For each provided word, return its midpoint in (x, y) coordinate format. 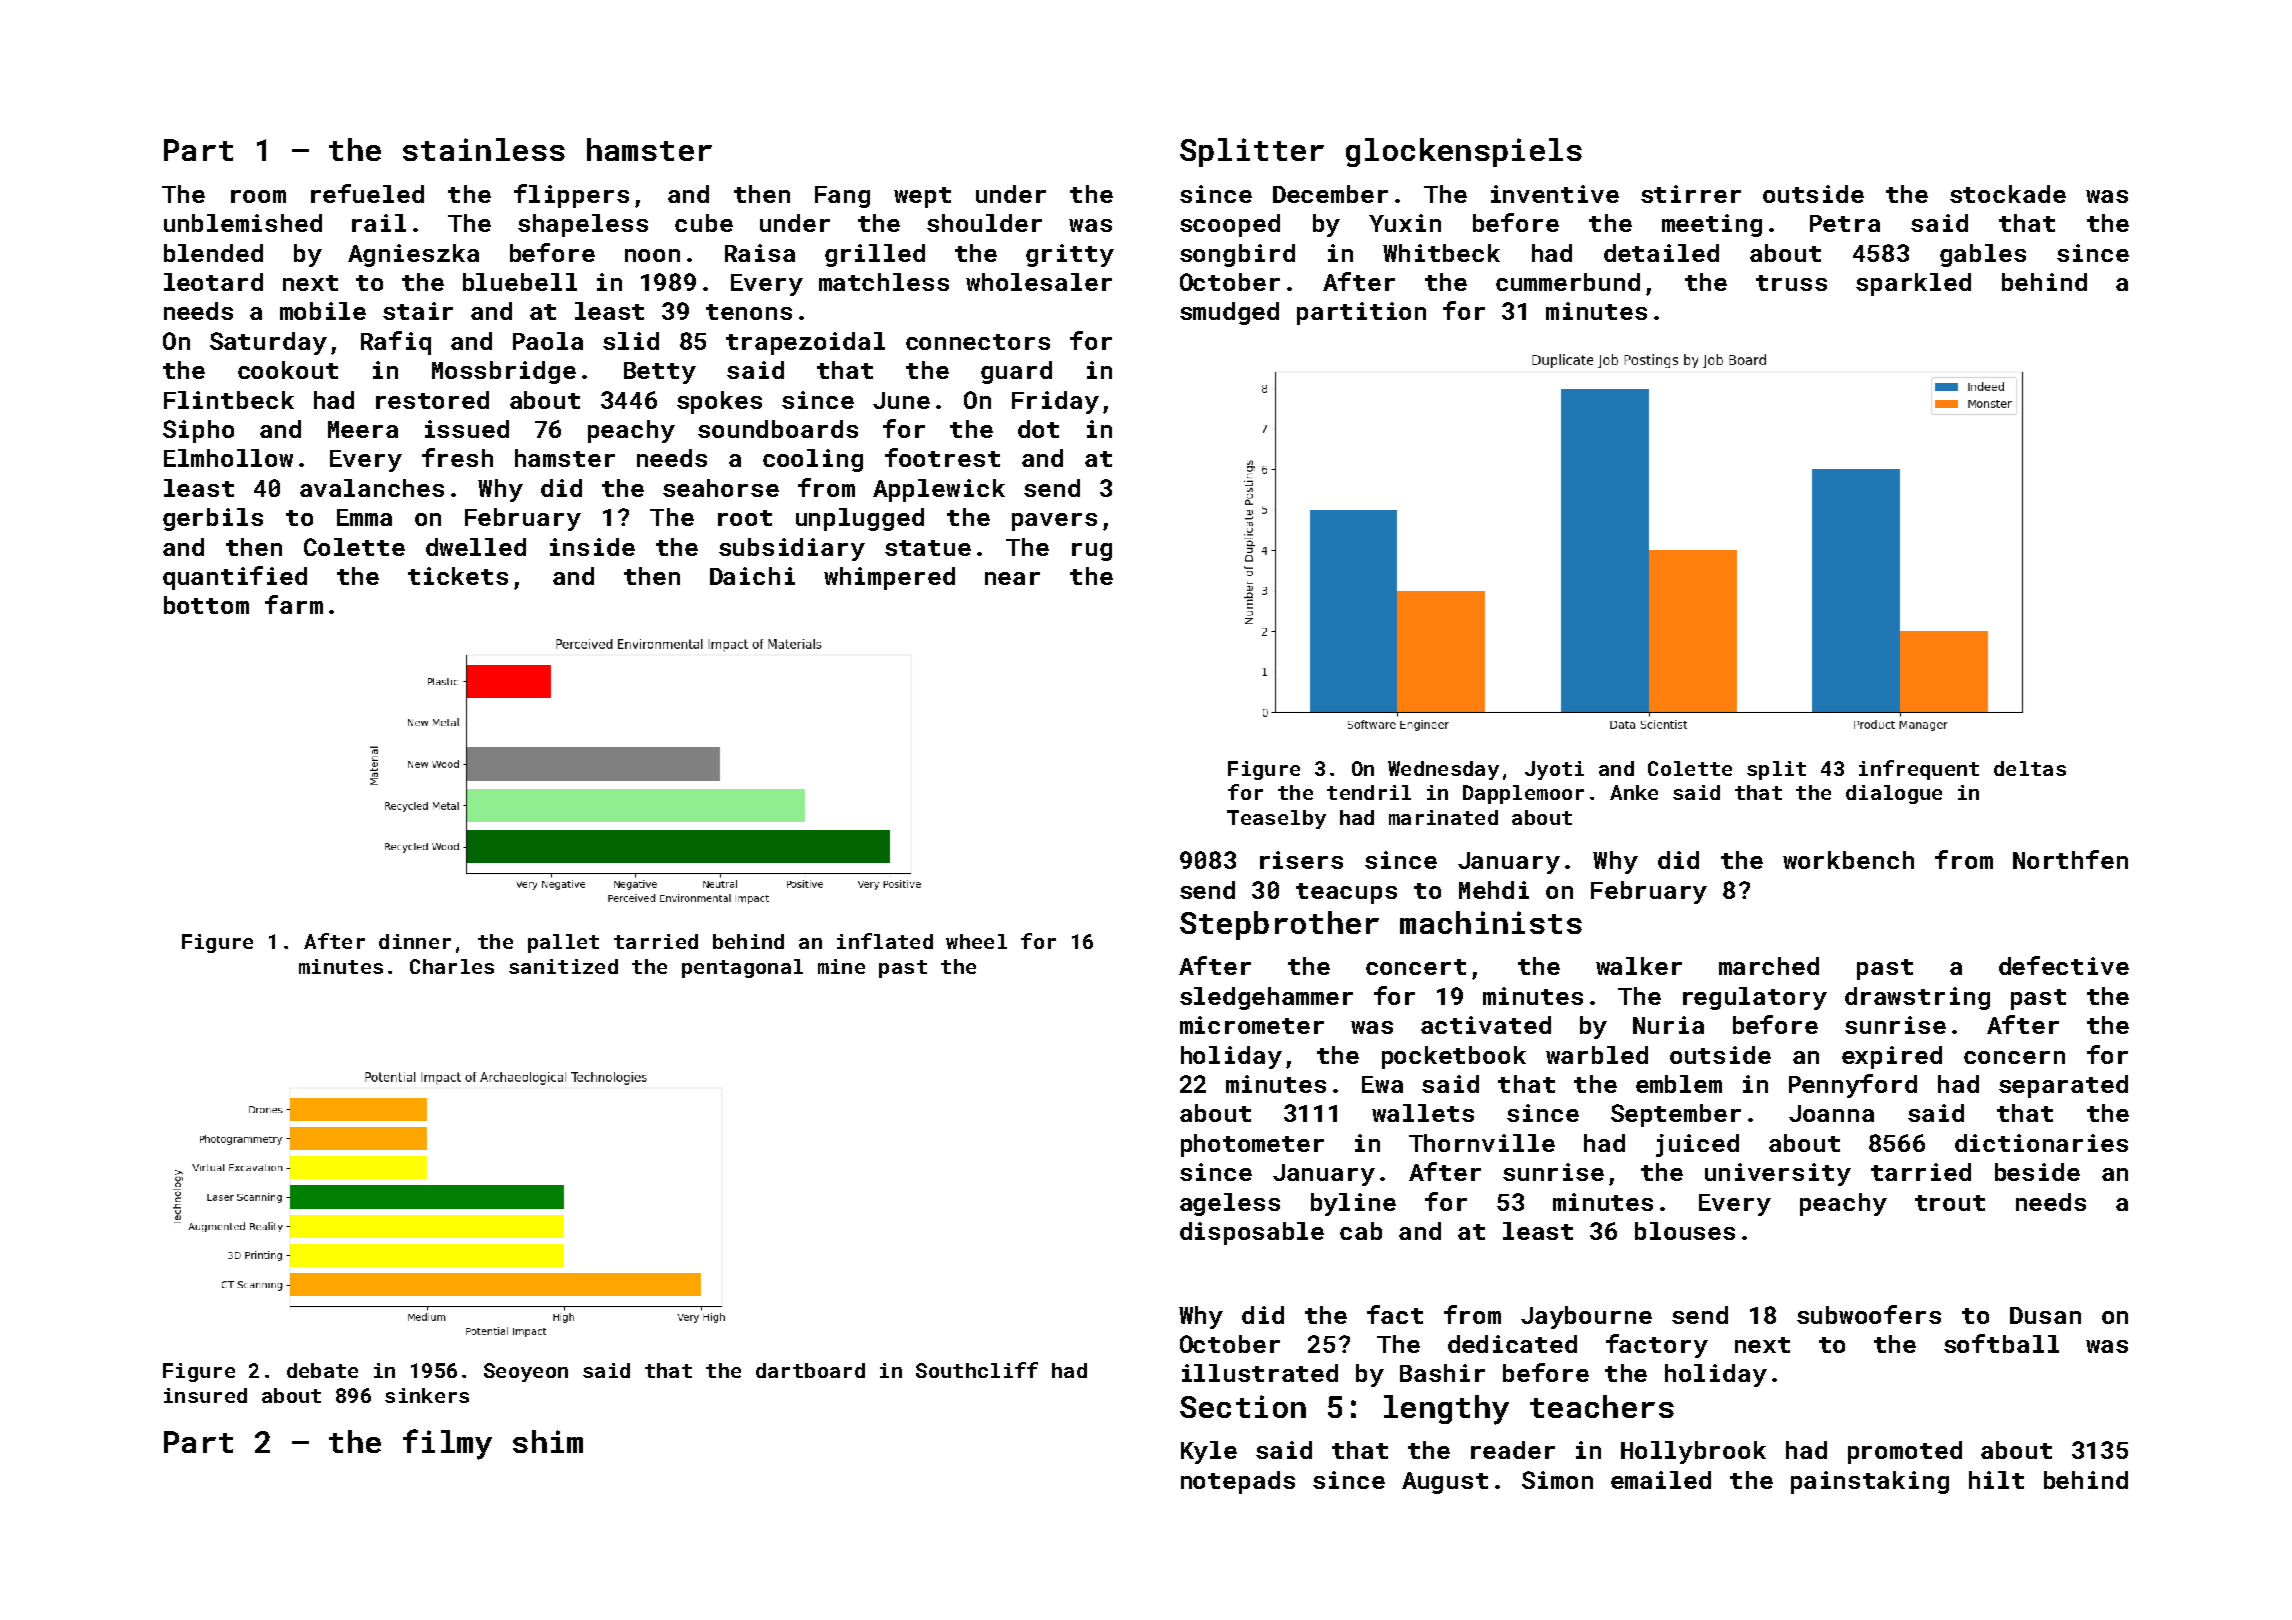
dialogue (1894, 794)
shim (548, 1441)
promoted (1905, 1452)
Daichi (752, 576)
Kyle (1209, 1452)
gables (1983, 255)
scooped (1230, 225)
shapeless (583, 225)
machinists (1491, 922)
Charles (452, 966)
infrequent (1919, 770)
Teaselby (1276, 819)
